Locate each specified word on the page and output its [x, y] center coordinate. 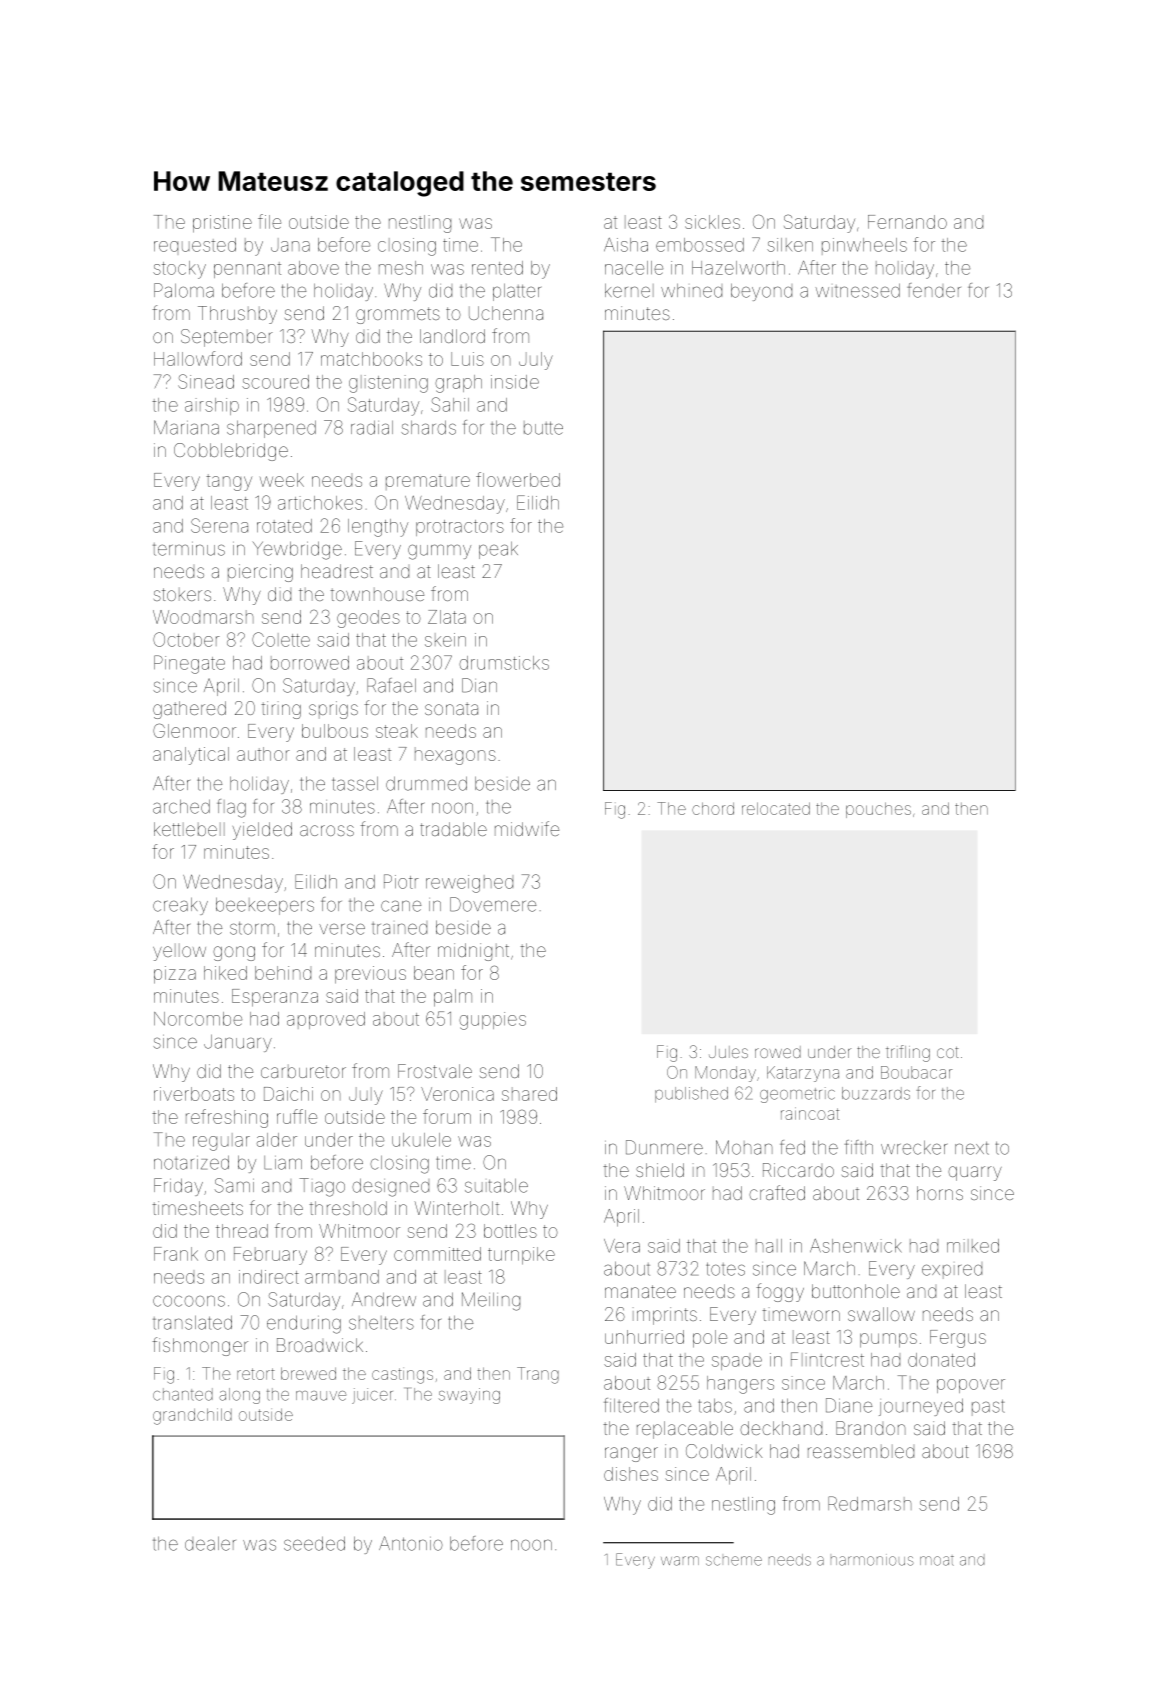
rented [497, 268]
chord [713, 808]
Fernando [907, 222]
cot [948, 1052]
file [269, 221]
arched [181, 806]
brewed [308, 1373]
